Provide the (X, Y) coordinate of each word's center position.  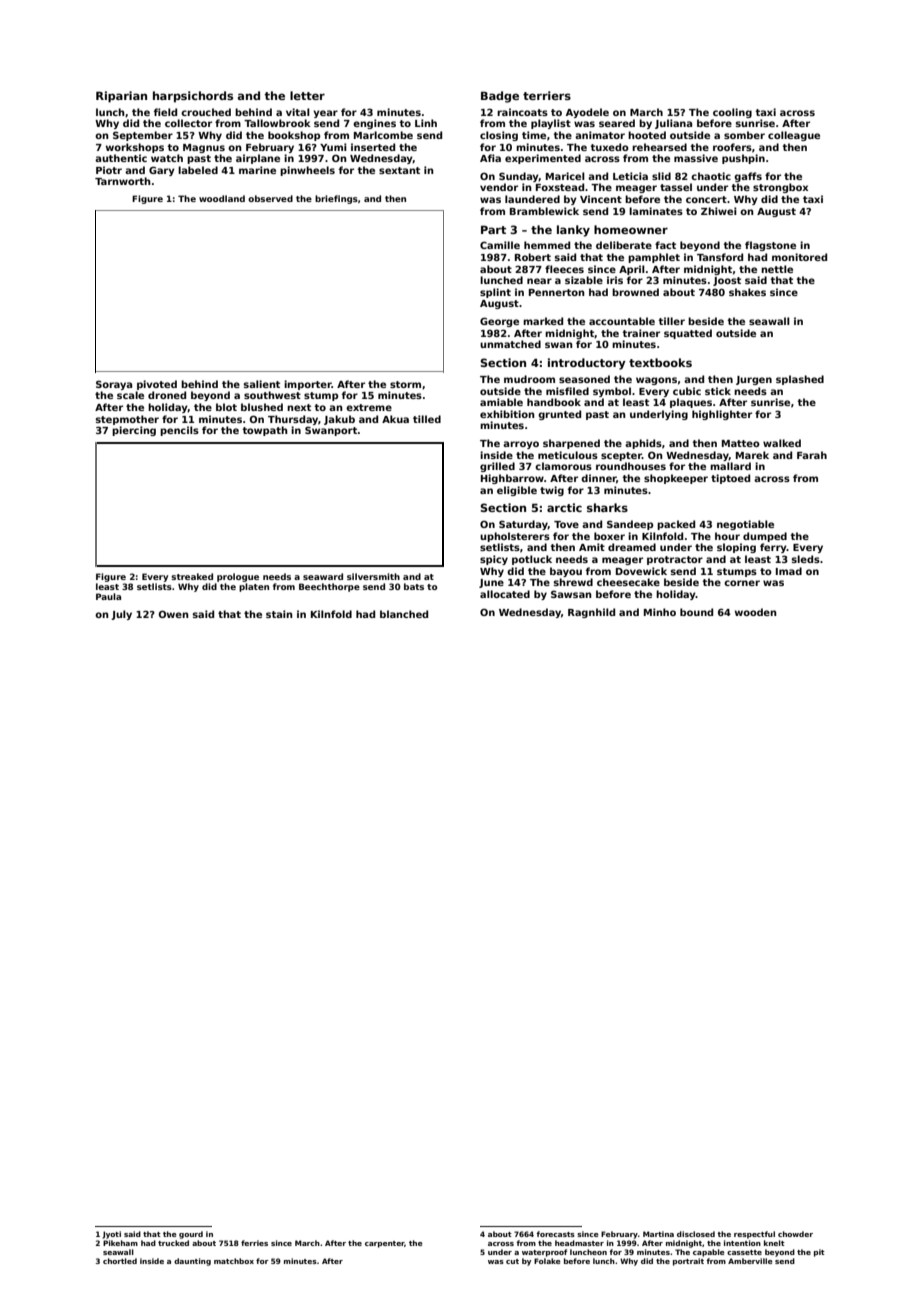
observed (270, 198)
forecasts (555, 1234)
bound (696, 612)
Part (493, 230)
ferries (254, 1243)
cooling (732, 113)
